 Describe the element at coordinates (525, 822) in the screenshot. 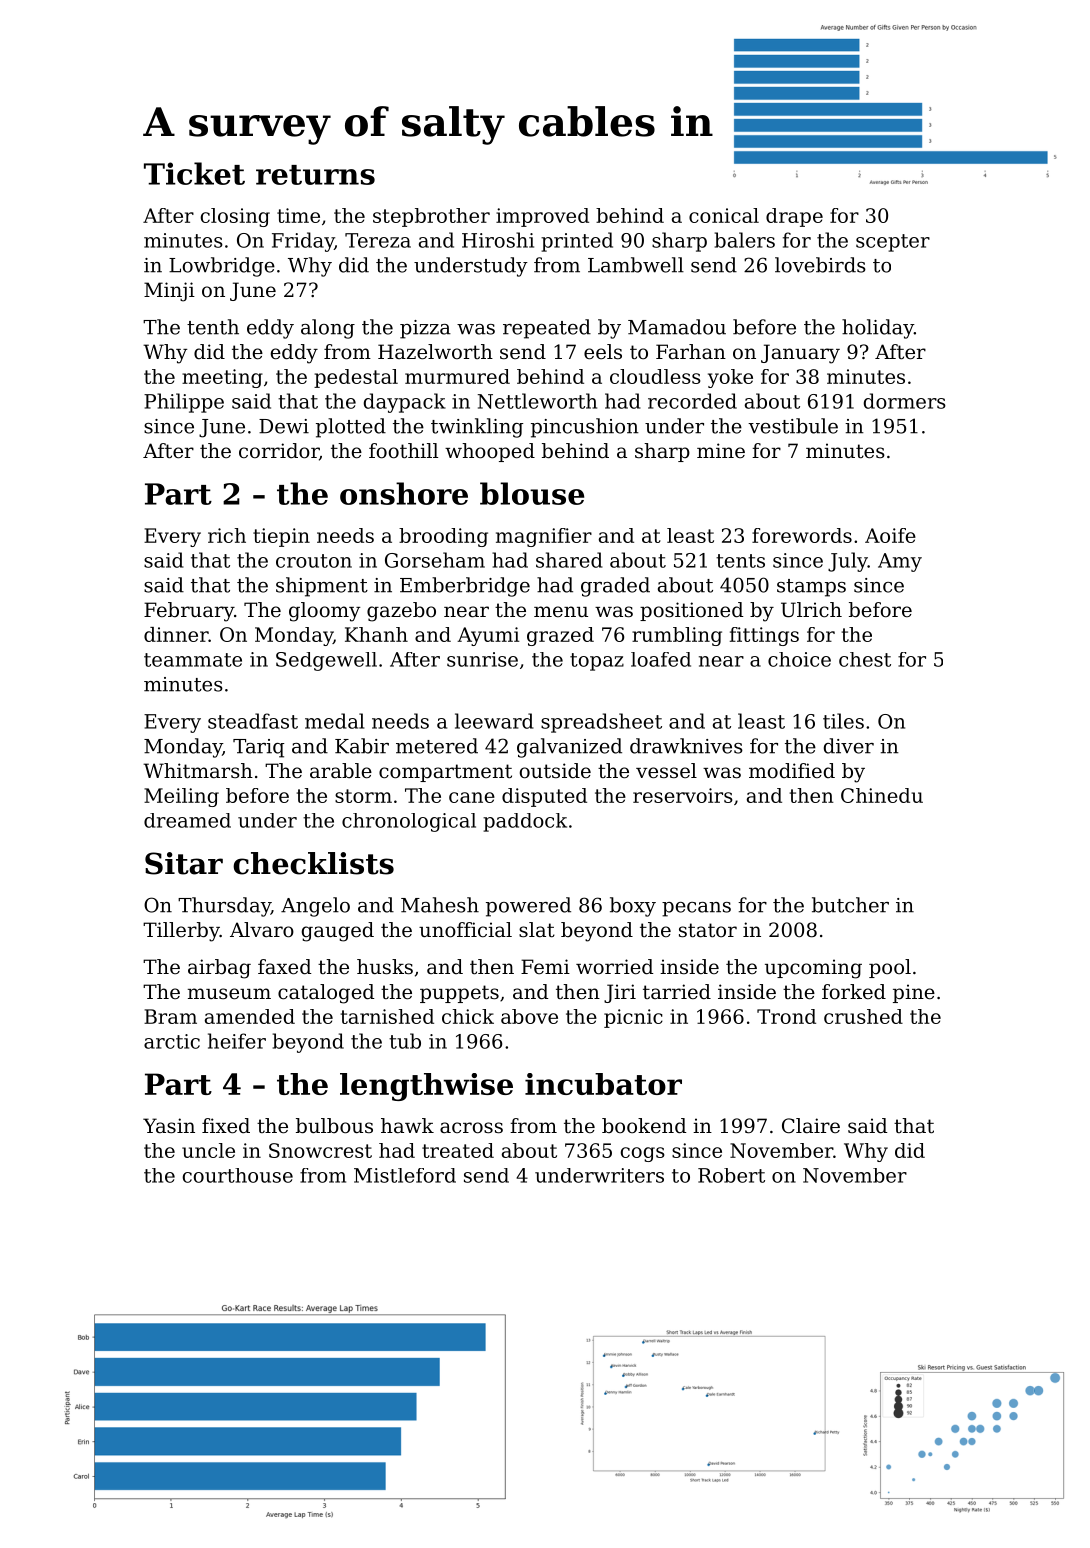

I see `paddock` at that location.
